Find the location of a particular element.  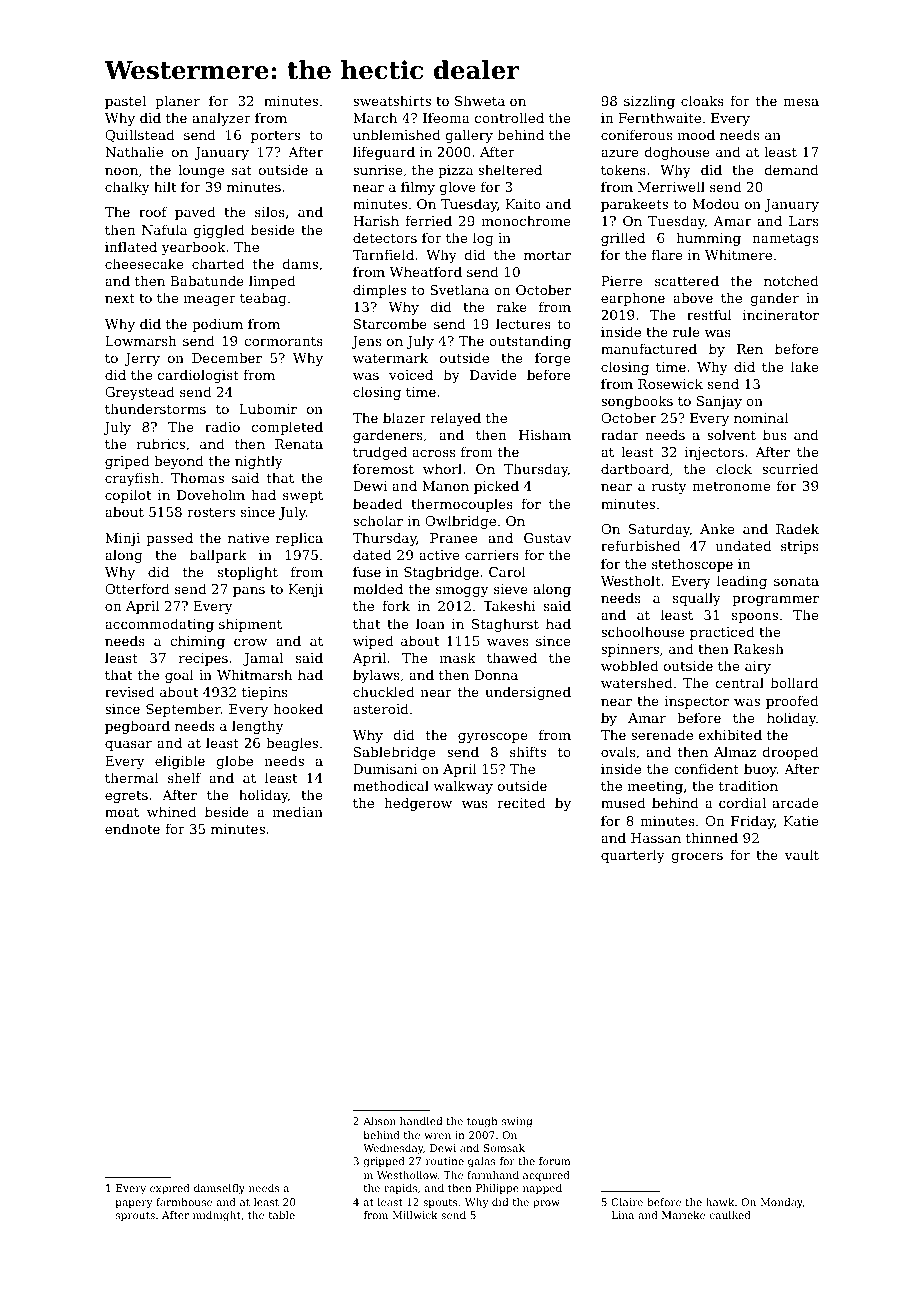

teabag is located at coordinates (263, 299).
